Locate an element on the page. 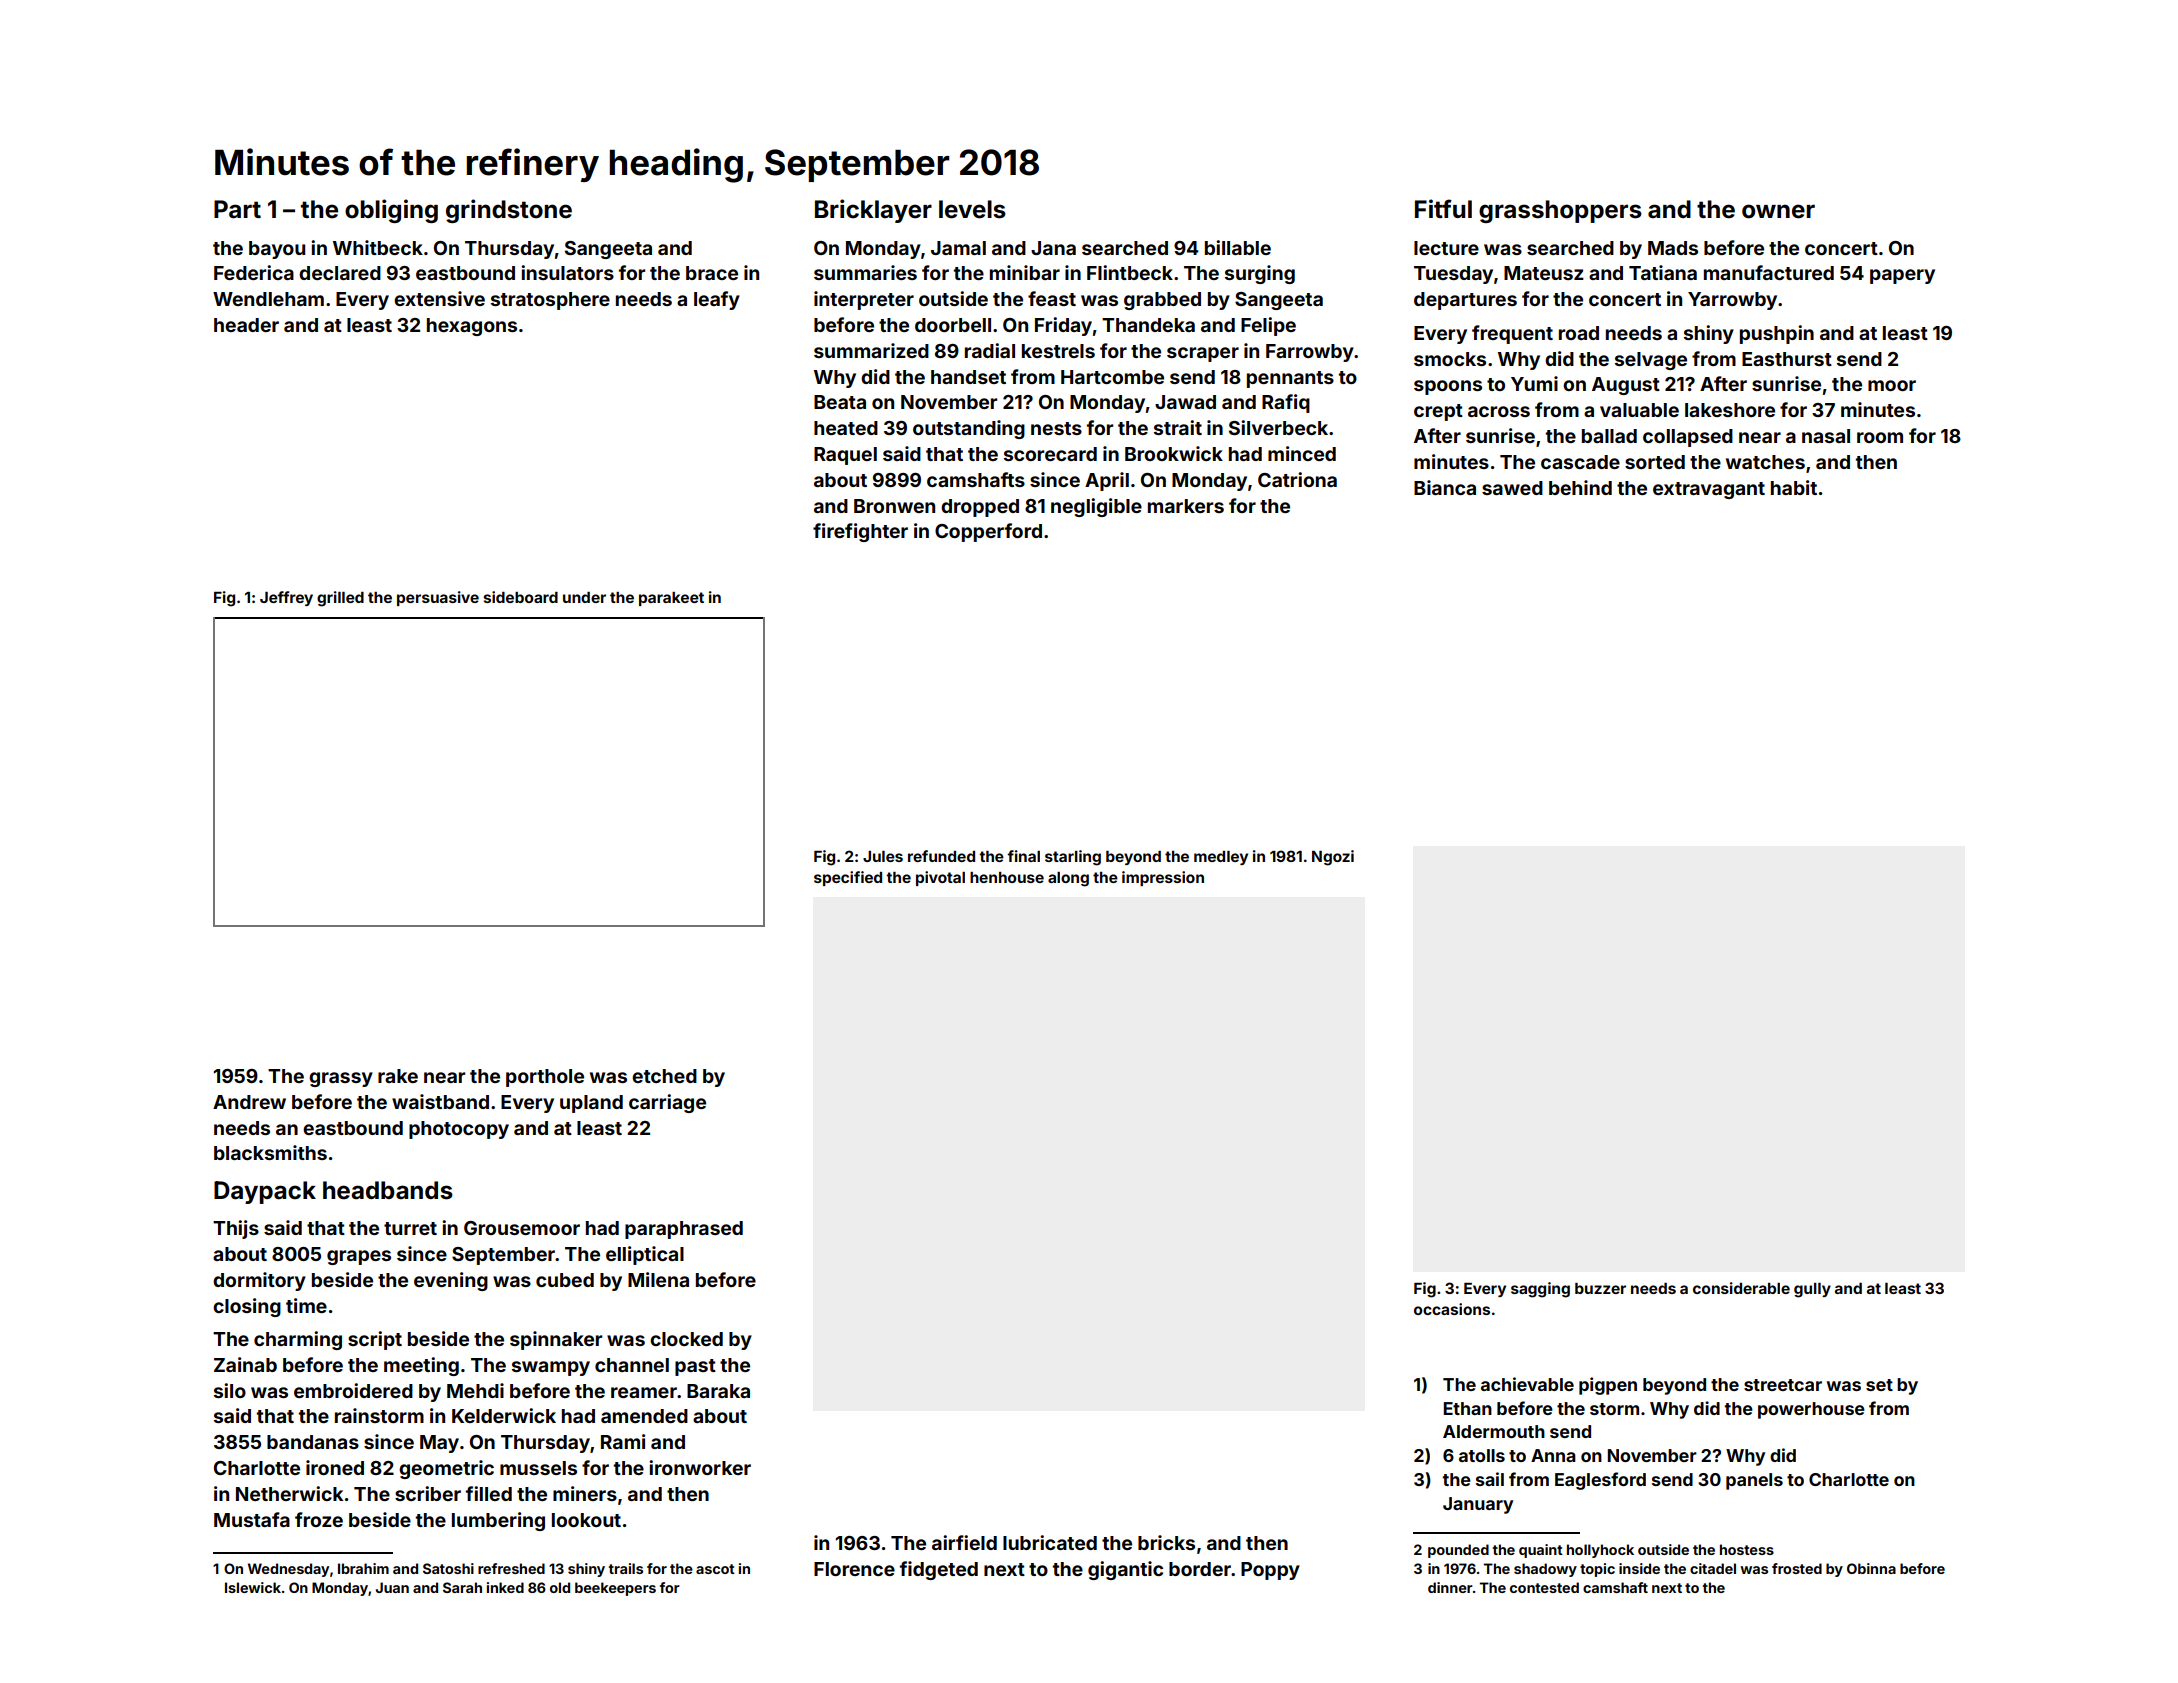  Juan is located at coordinates (392, 1587).
